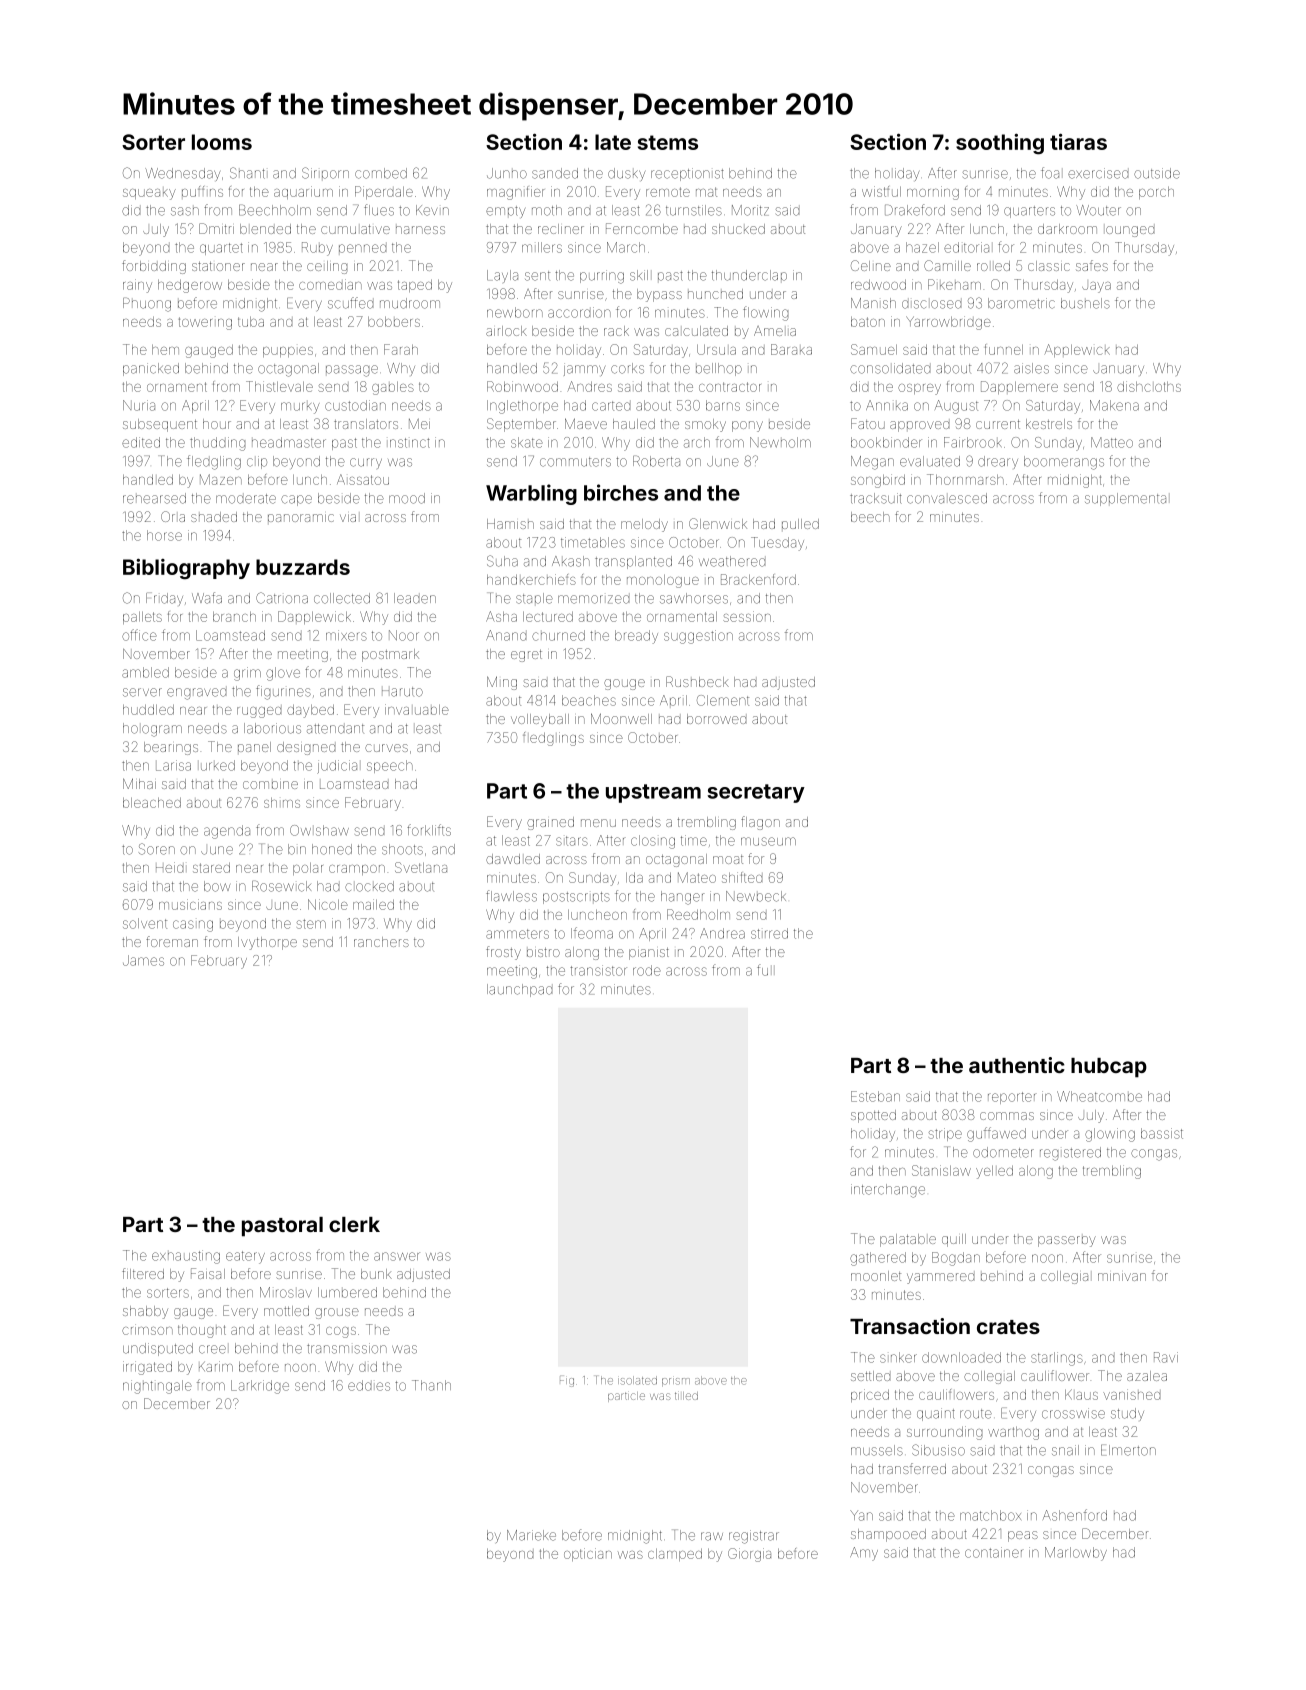 The width and height of the screenshot is (1306, 1690). What do you see at coordinates (186, 1257) in the screenshot?
I see `exhausting` at bounding box center [186, 1257].
